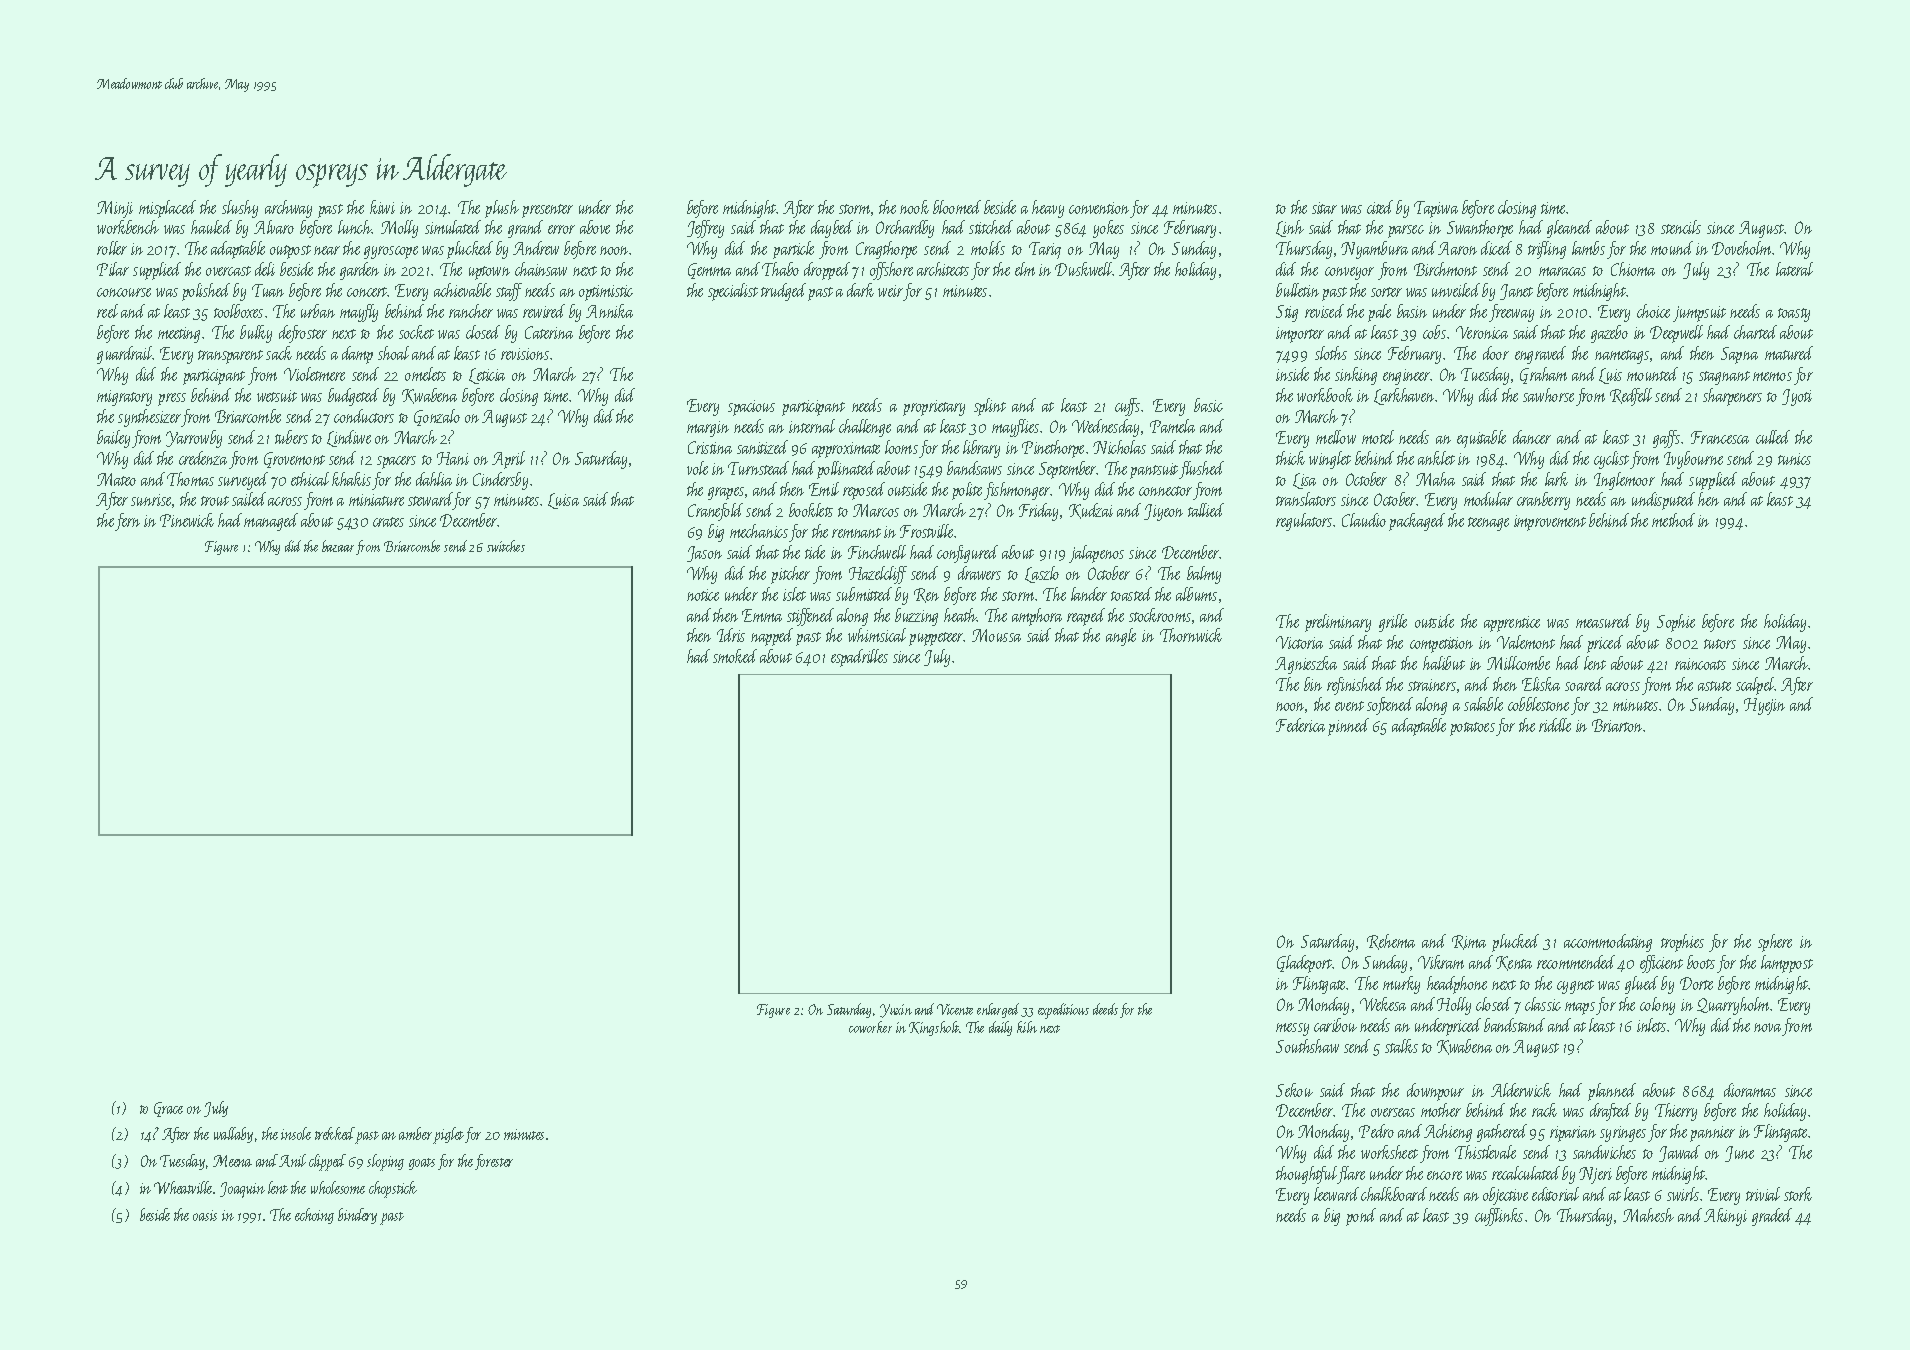 This screenshot has height=1350, width=1910. I want to click on nook, so click(914, 207).
